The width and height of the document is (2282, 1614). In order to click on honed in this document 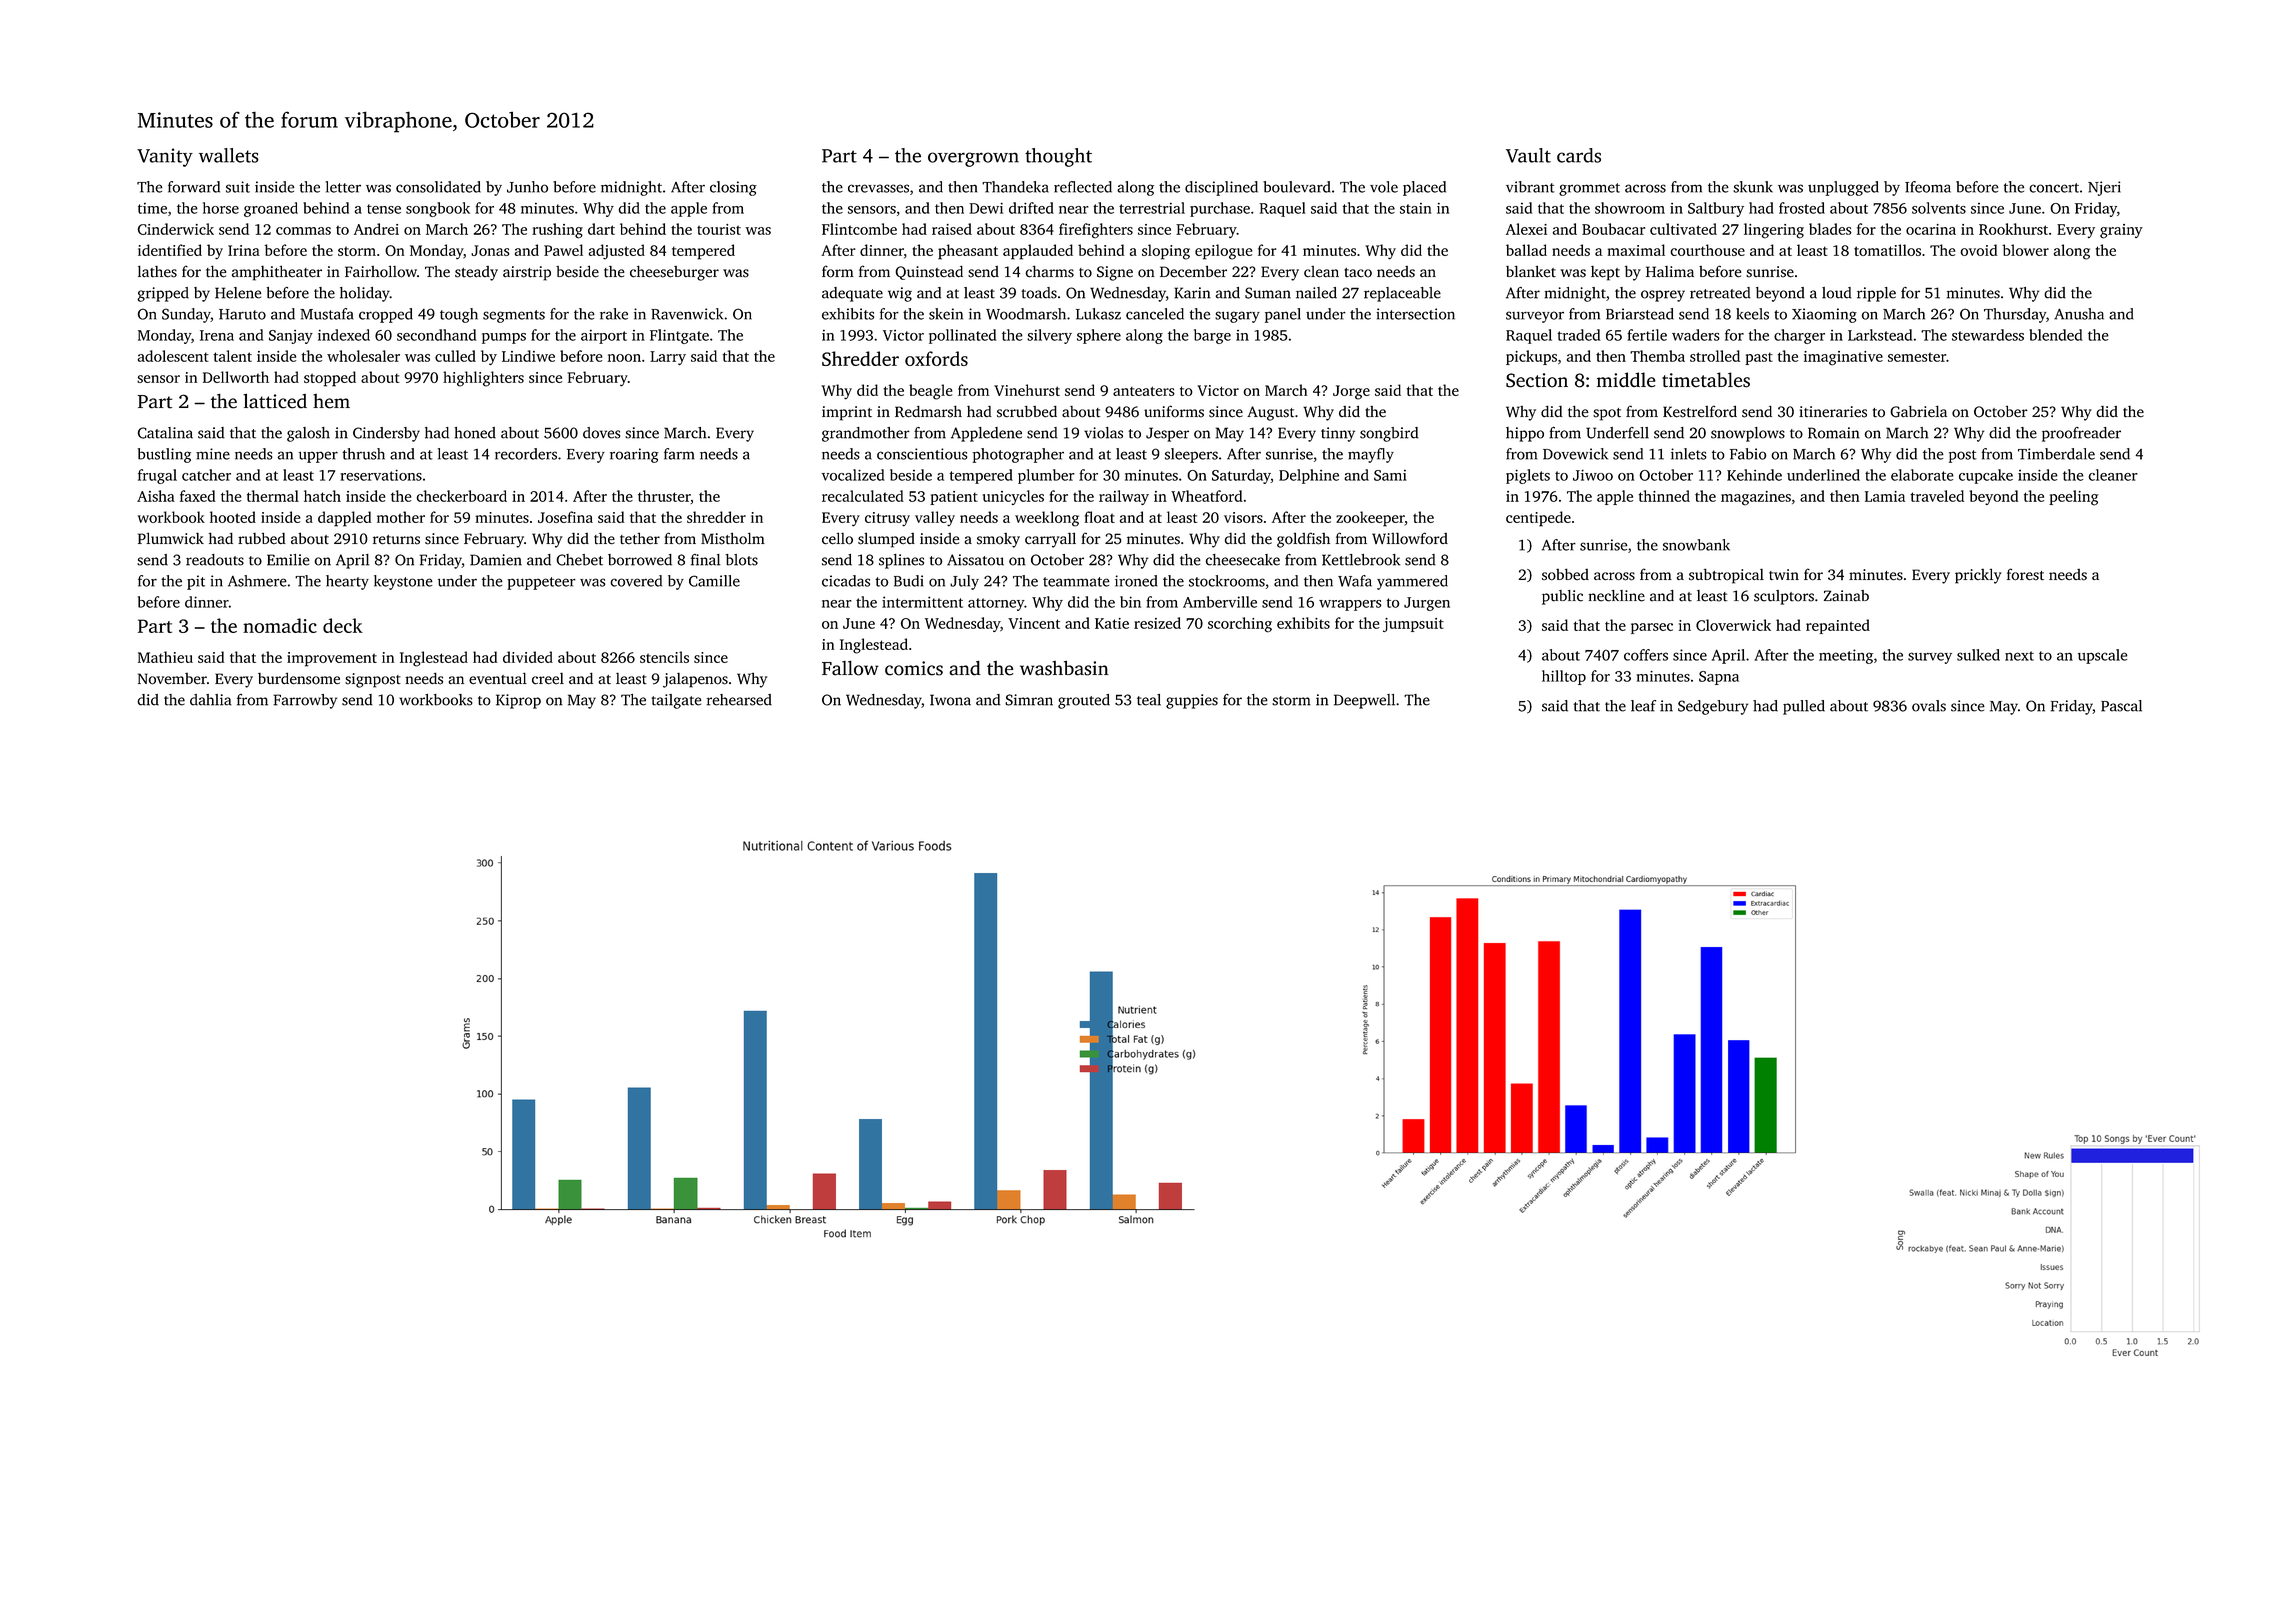, I will do `click(475, 433)`.
